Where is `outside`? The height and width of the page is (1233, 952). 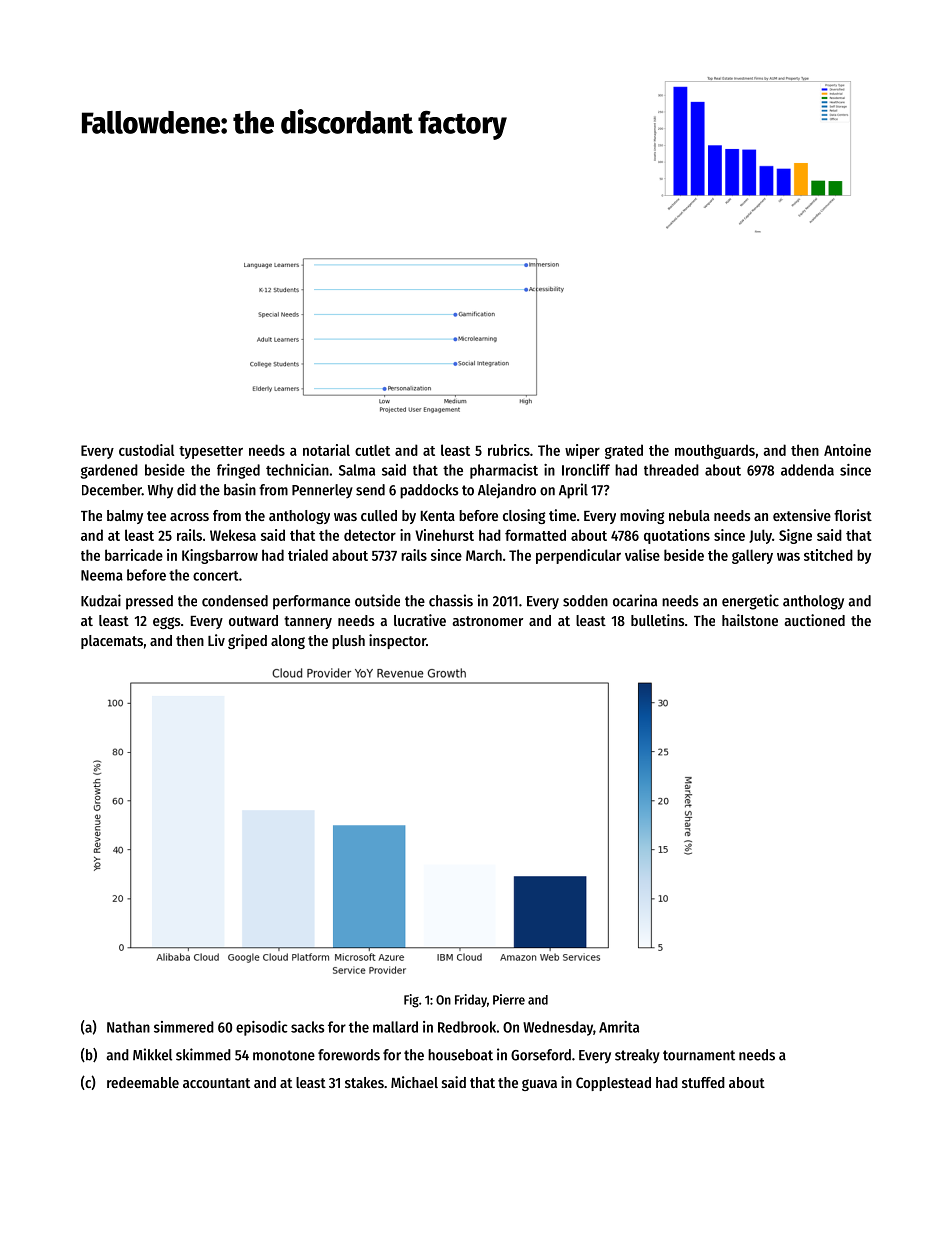 outside is located at coordinates (377, 600).
